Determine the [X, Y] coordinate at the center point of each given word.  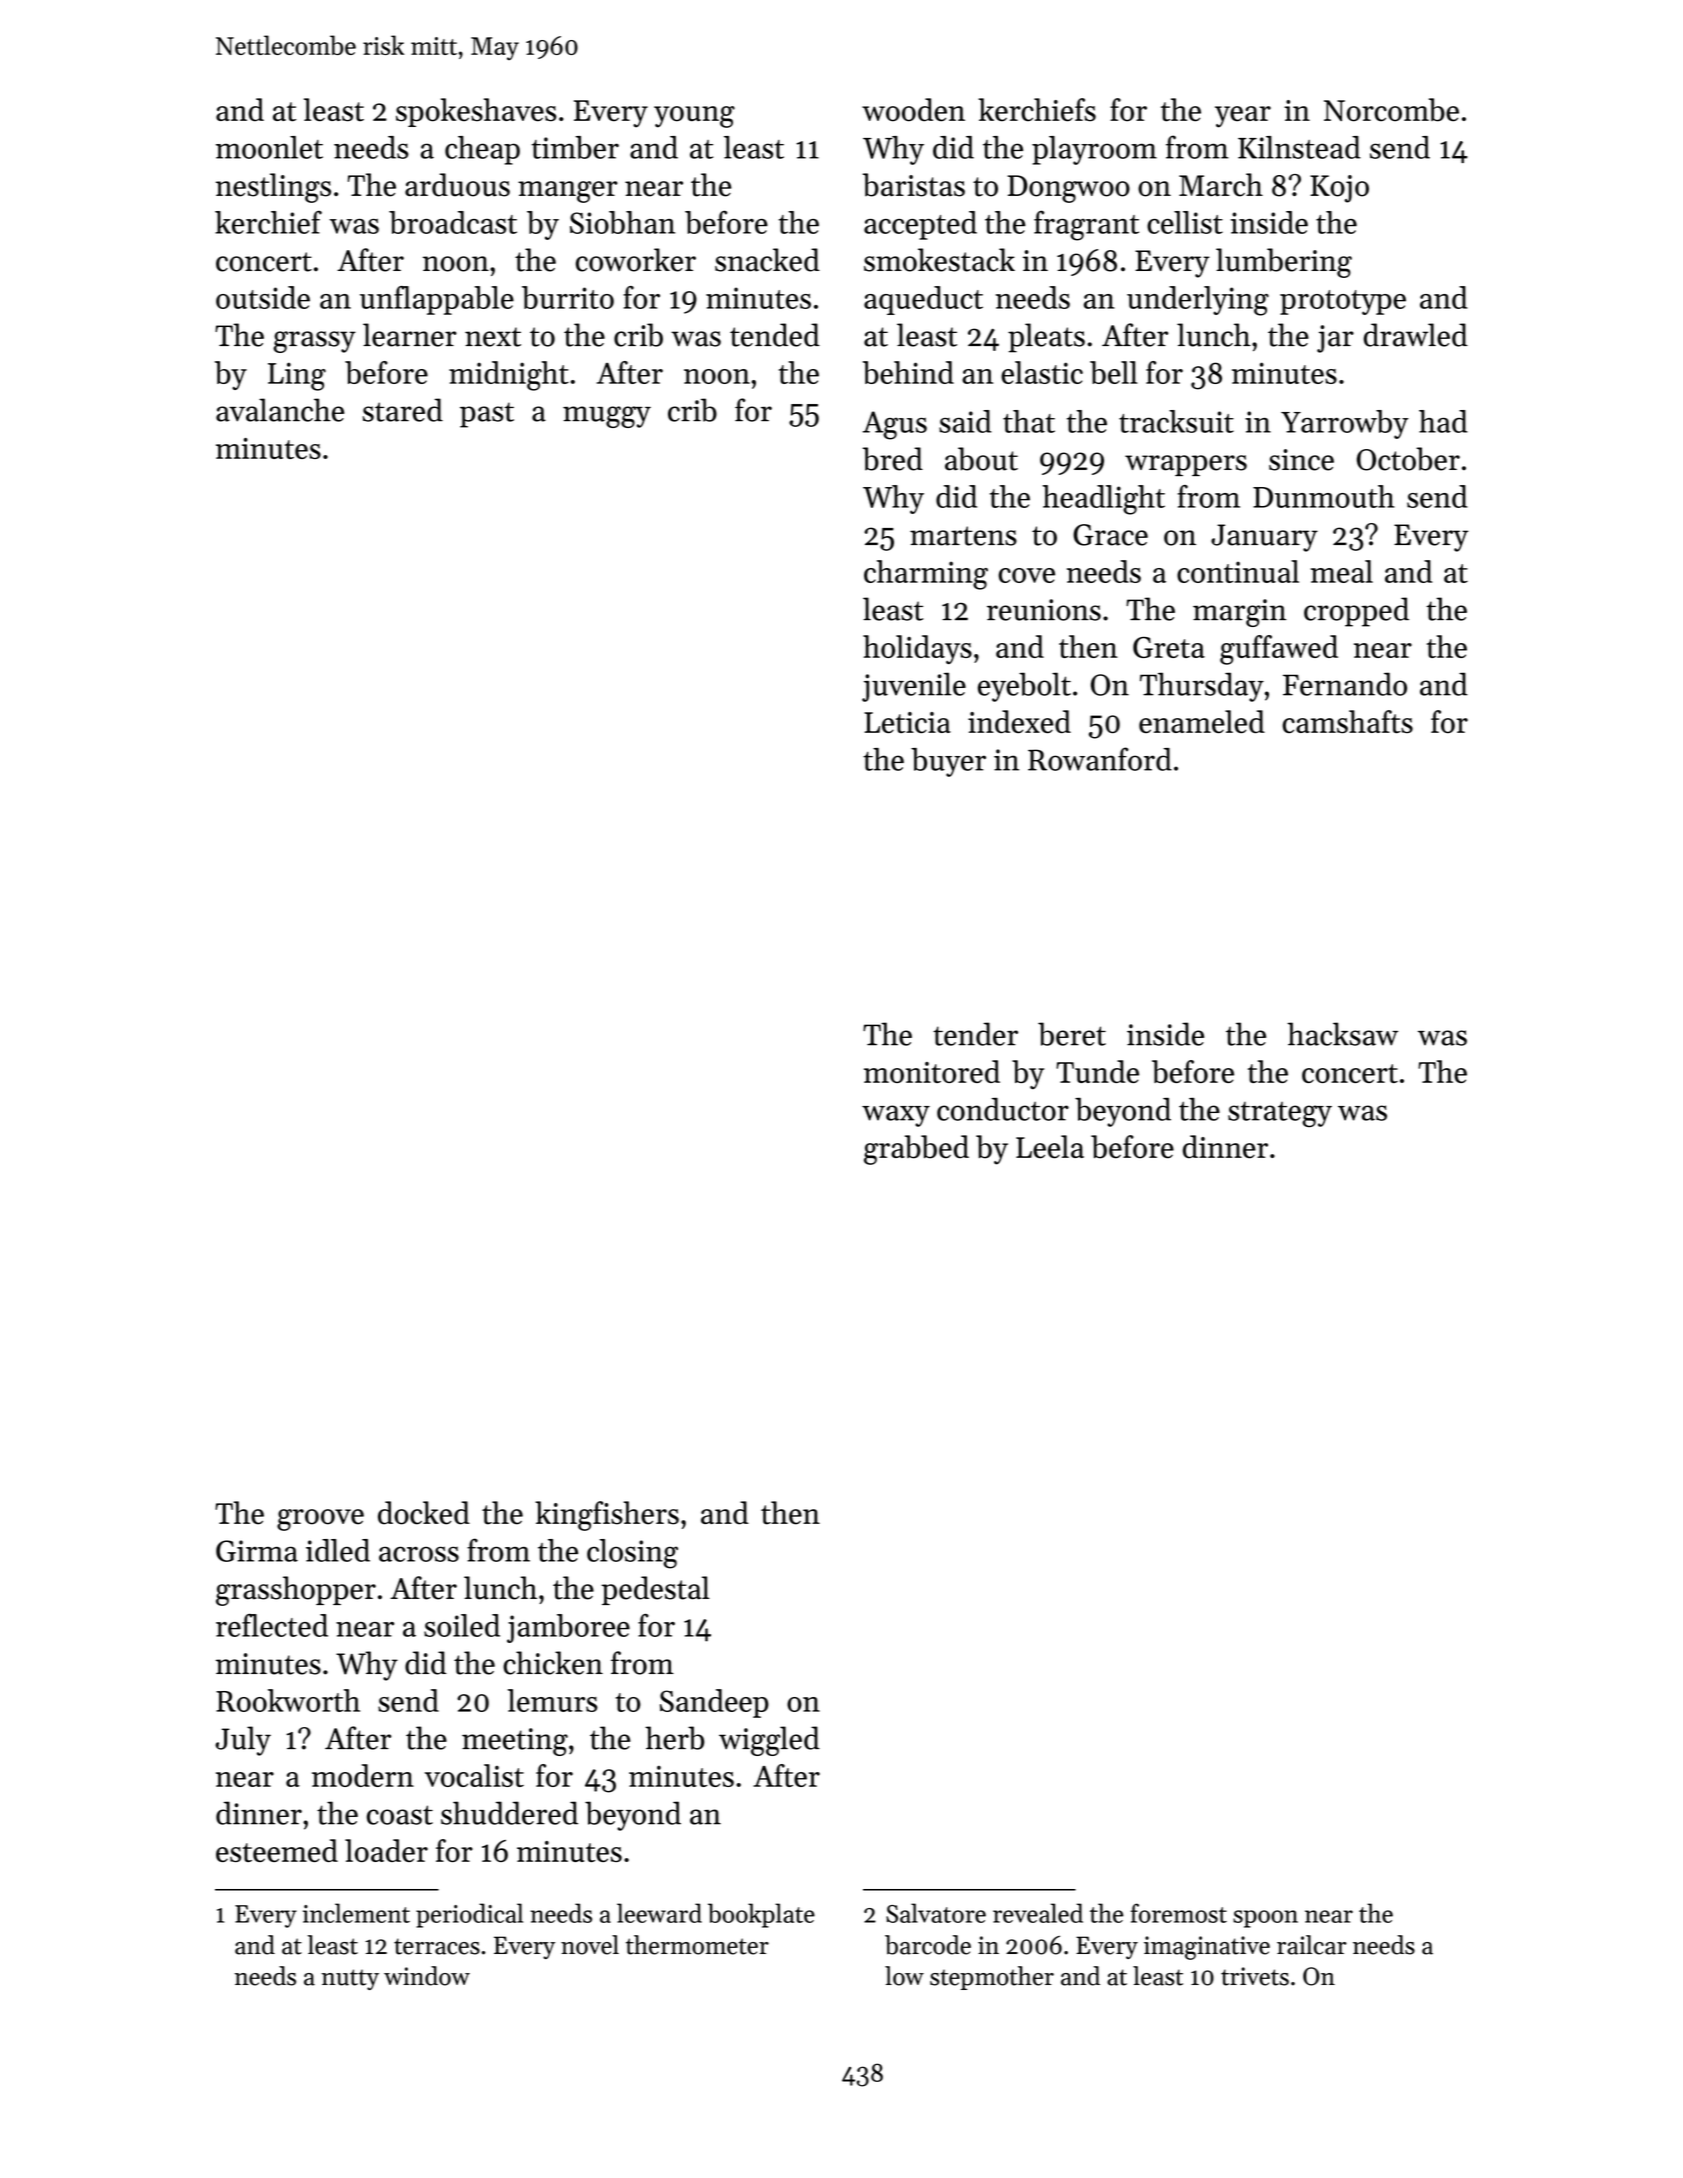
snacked [767, 260]
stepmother [992, 1978]
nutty [350, 1979]
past [487, 415]
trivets [1255, 1976]
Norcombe [1391, 110]
